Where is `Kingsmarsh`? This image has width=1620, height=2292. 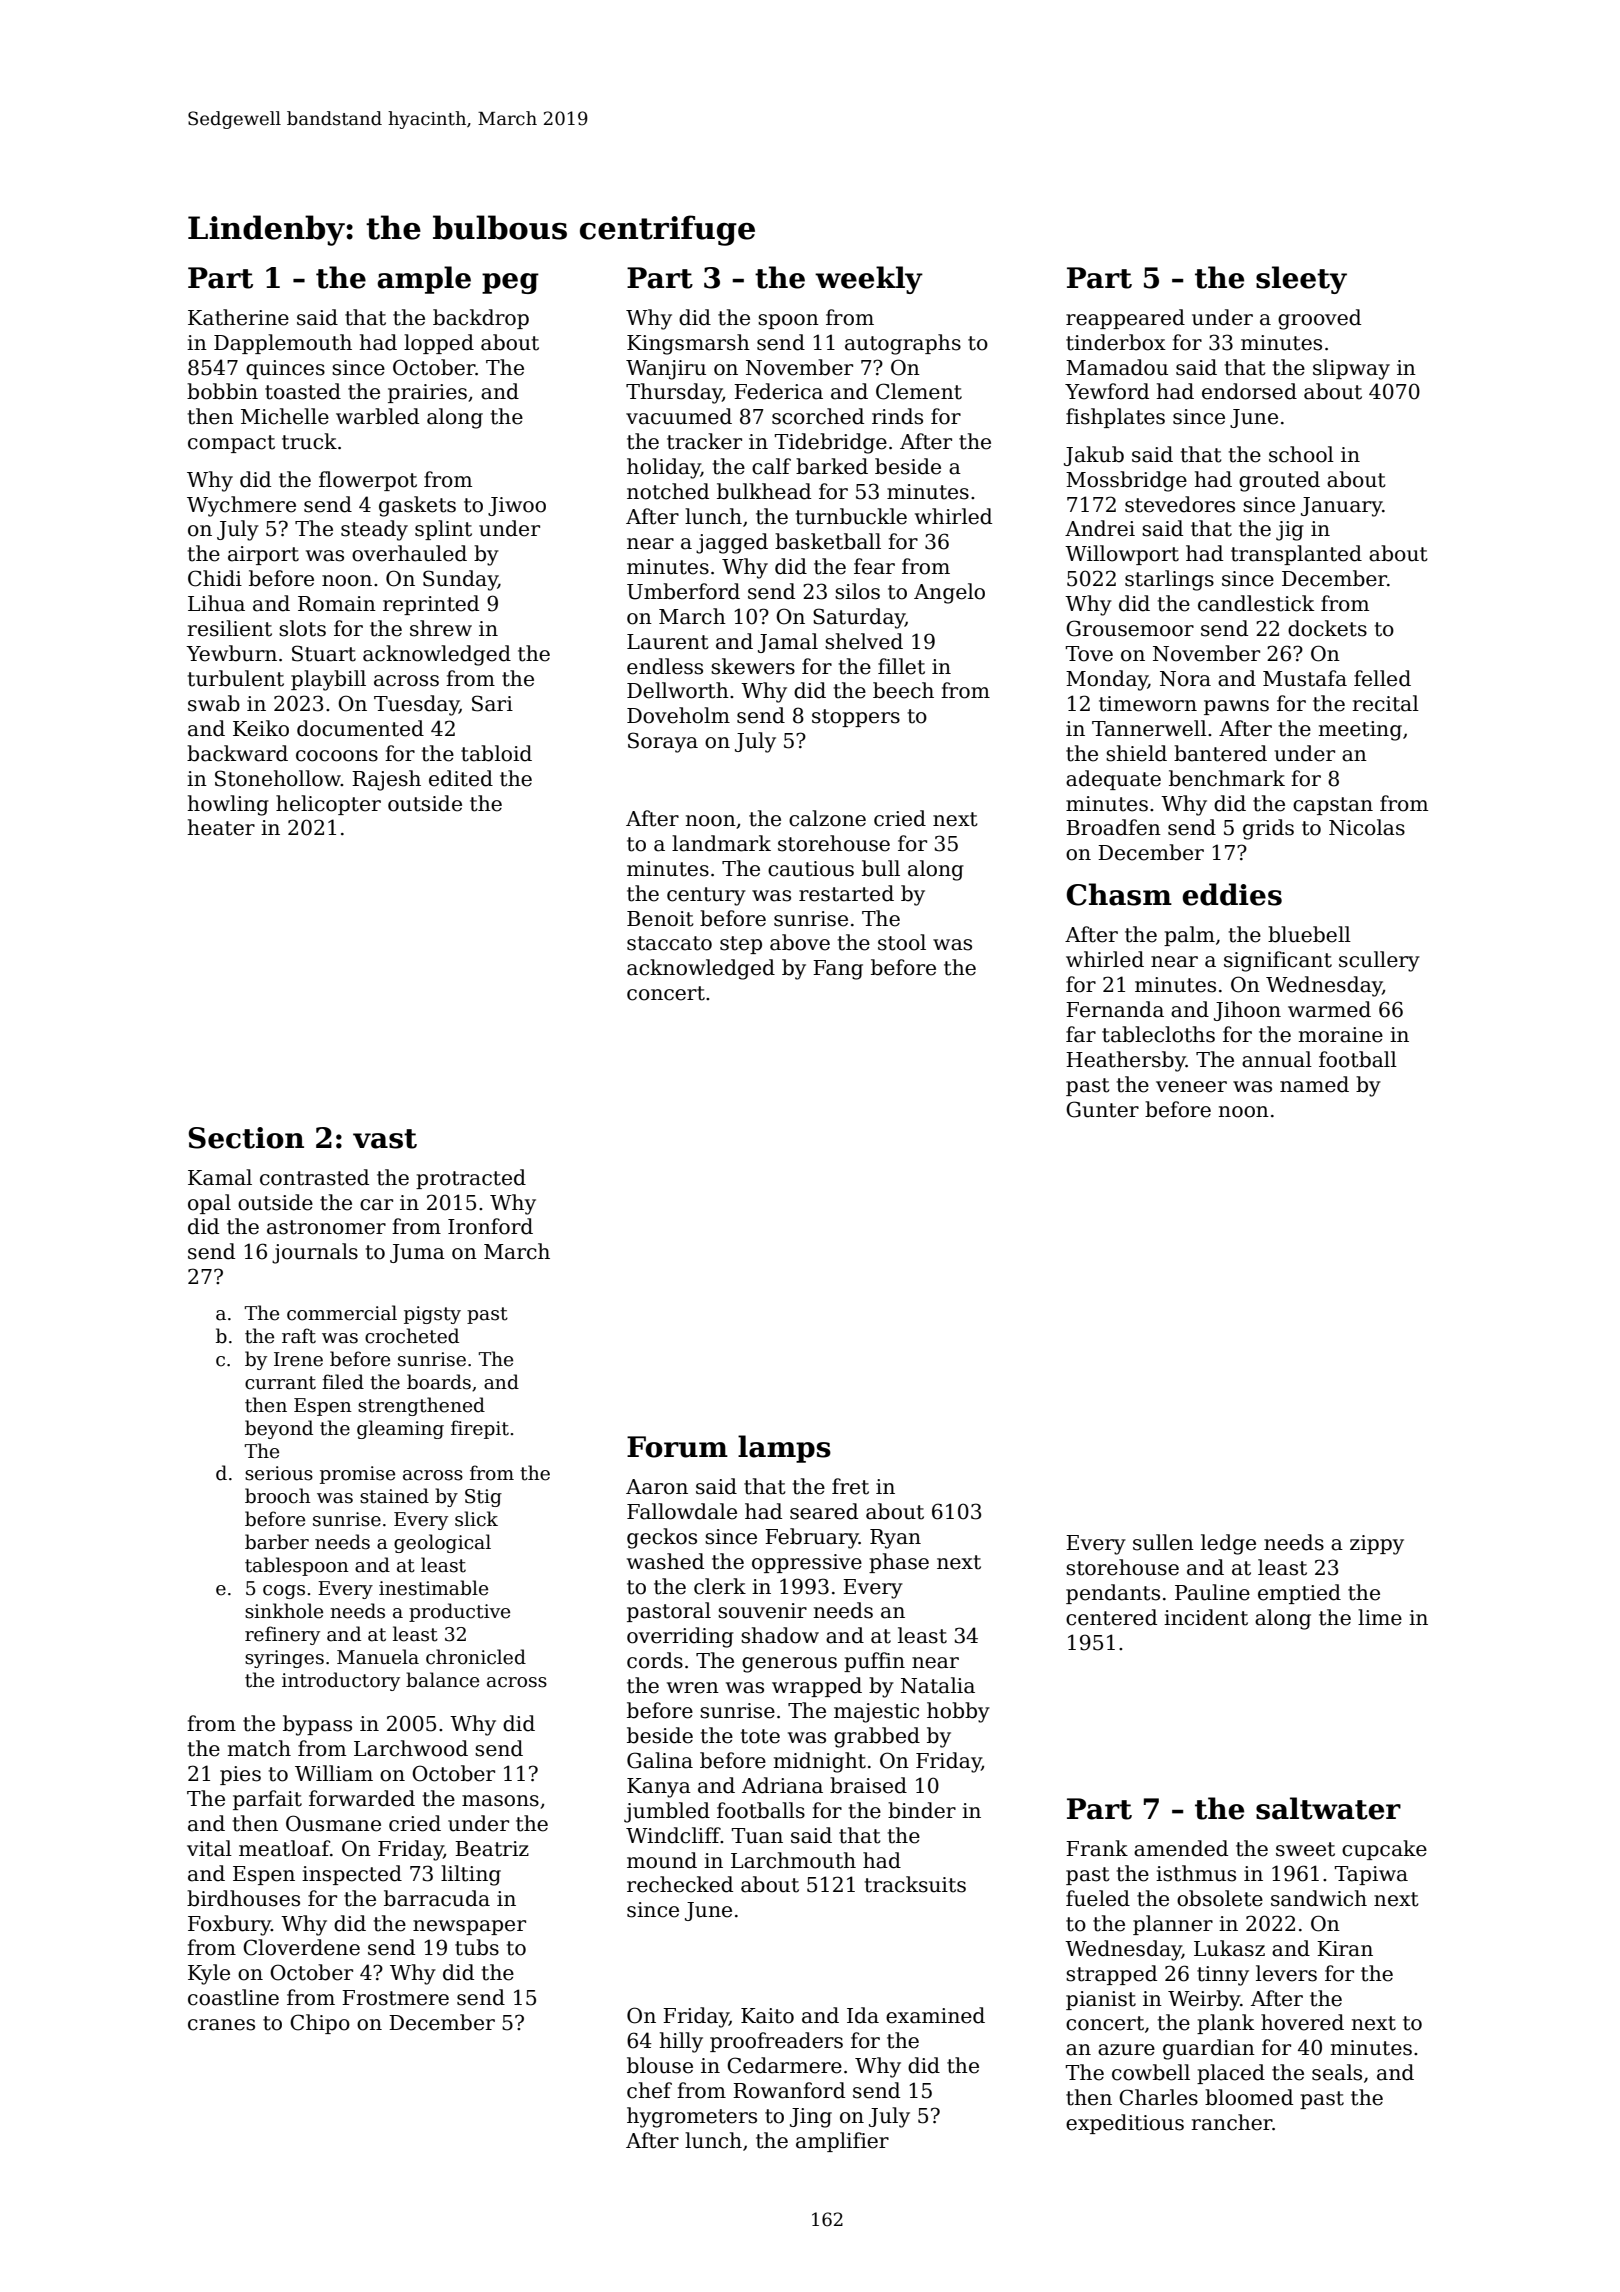 Kingsmarsh is located at coordinates (688, 344).
